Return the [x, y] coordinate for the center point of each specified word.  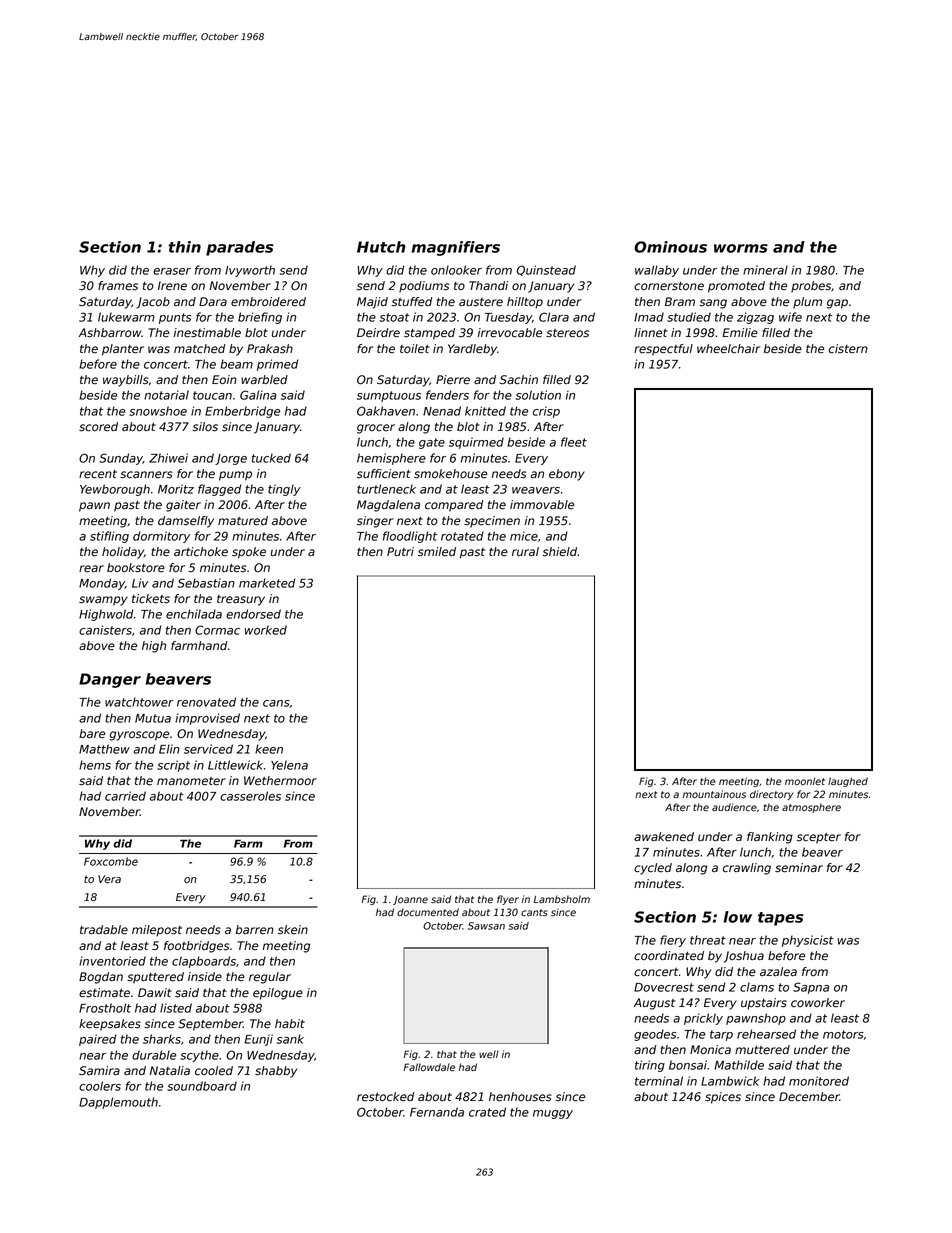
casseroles [250, 796]
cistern [848, 349]
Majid [372, 303]
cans [276, 703]
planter [123, 350]
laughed [848, 782]
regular [270, 978]
